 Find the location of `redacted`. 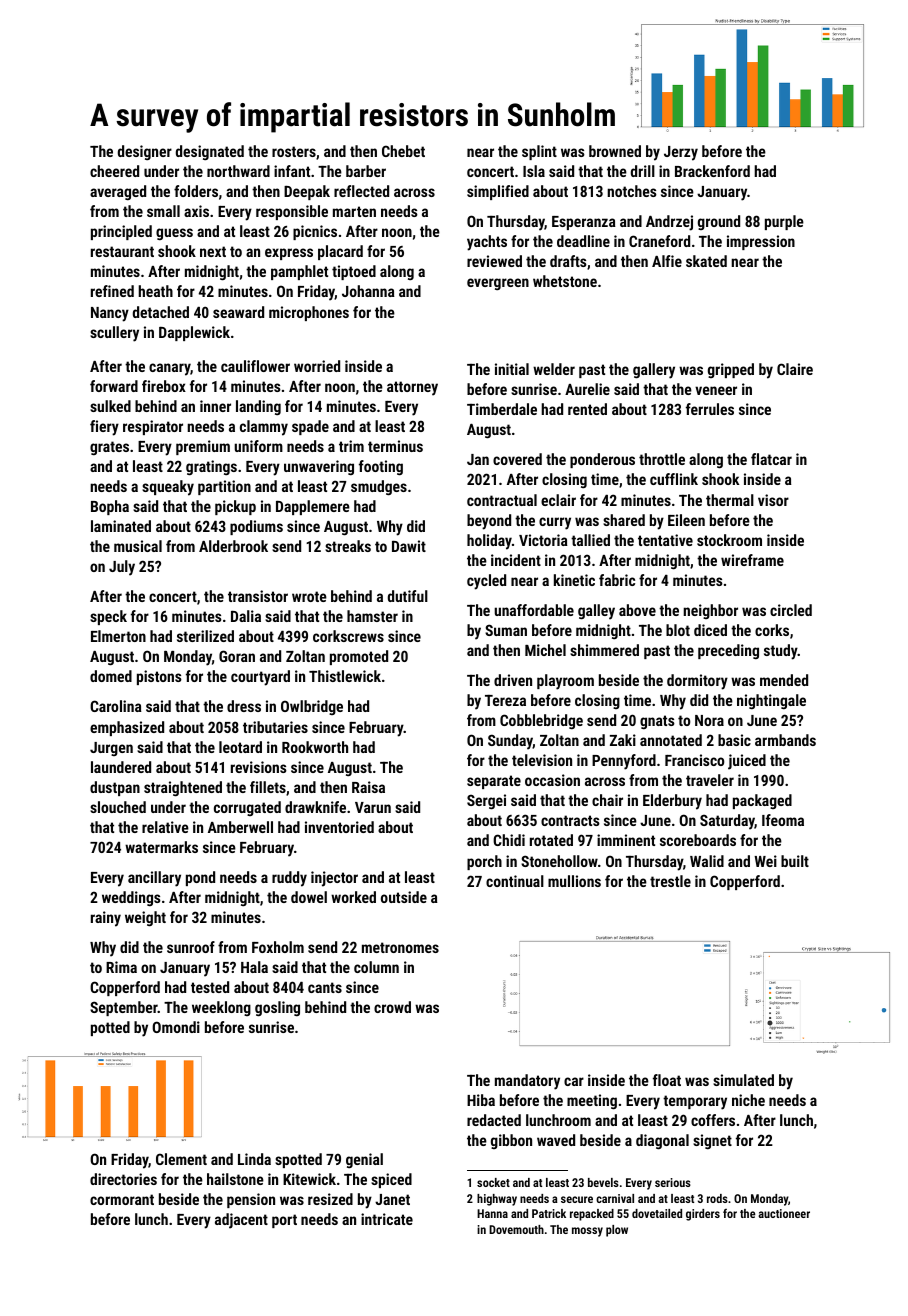

redacted is located at coordinates (494, 1120).
